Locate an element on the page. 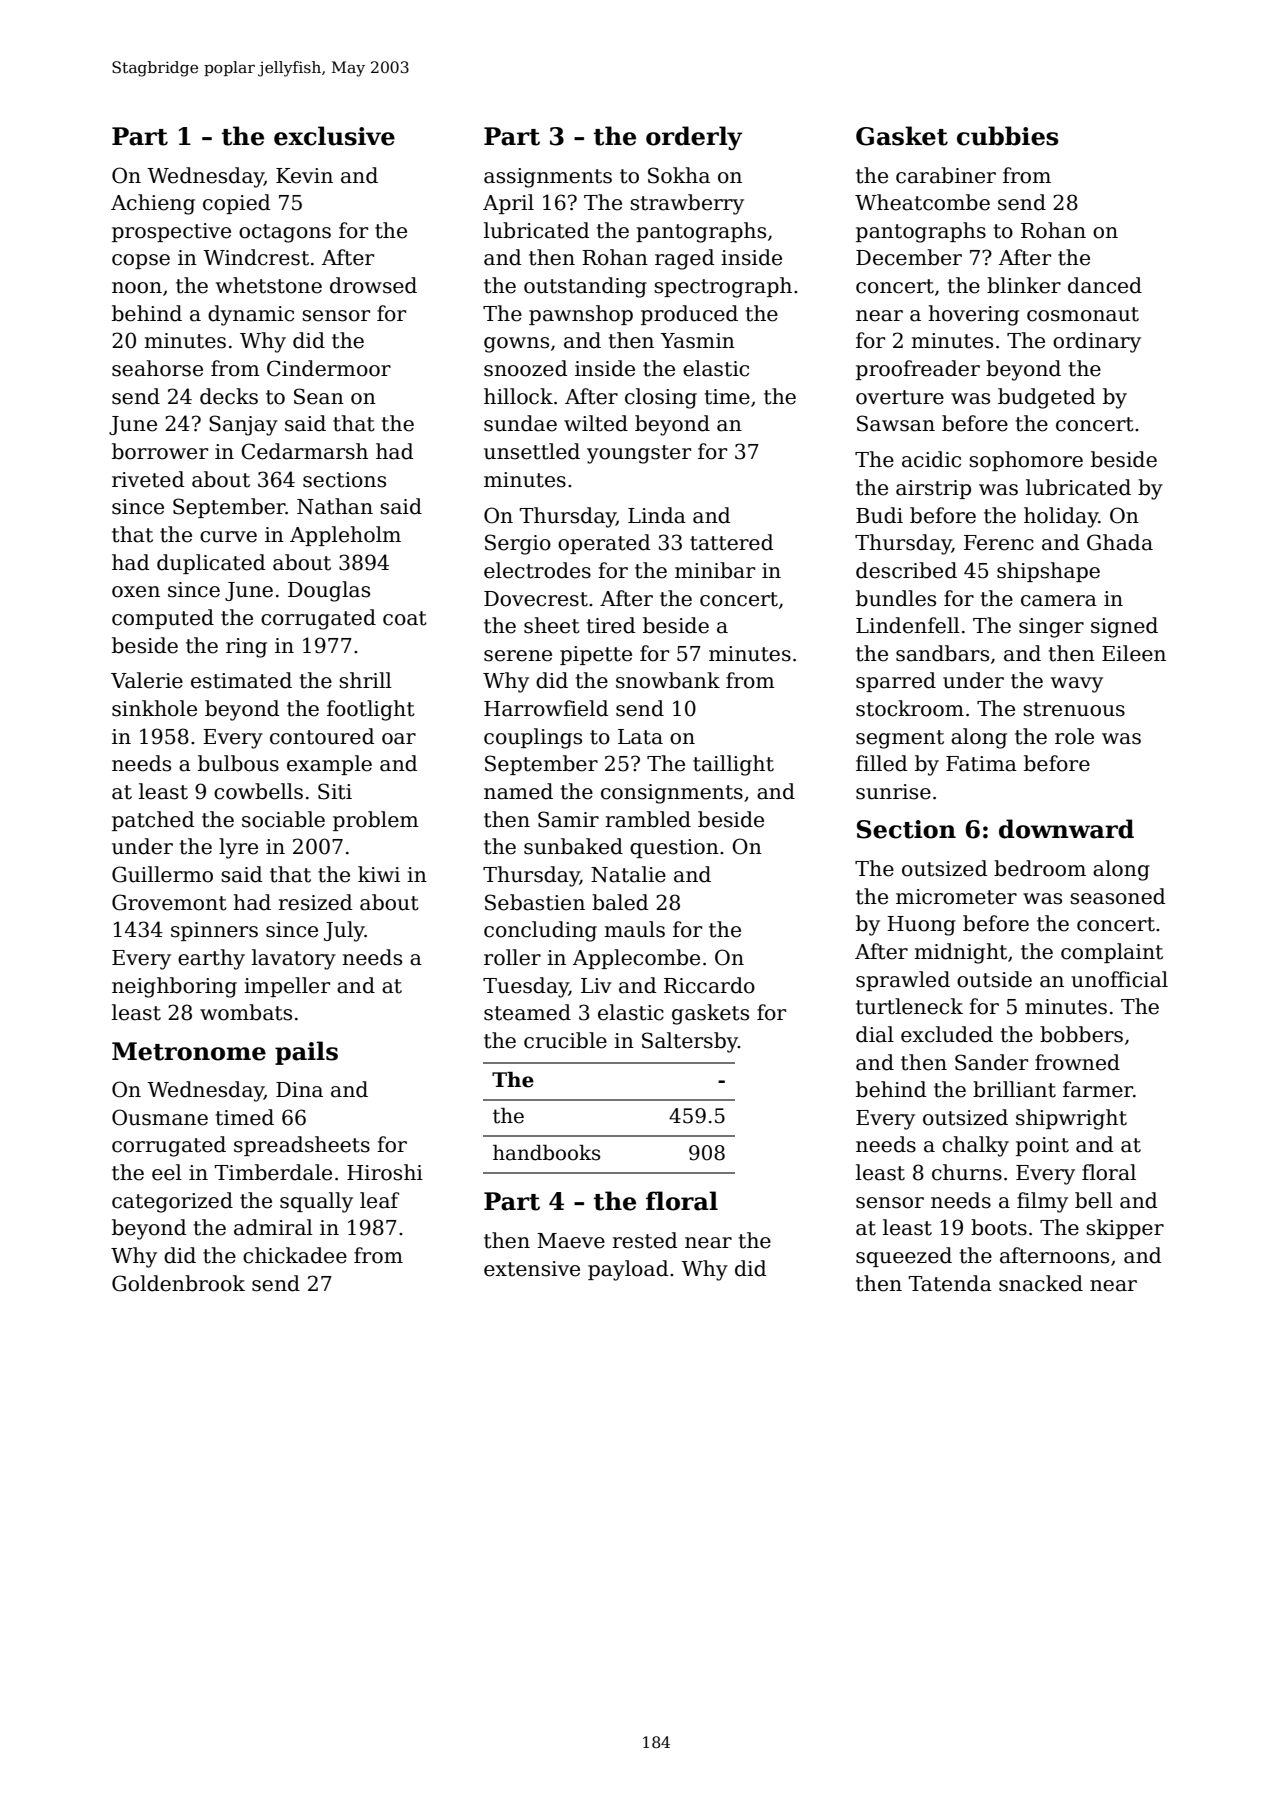 This document has height=1815, width=1283. orderly is located at coordinates (694, 138).
